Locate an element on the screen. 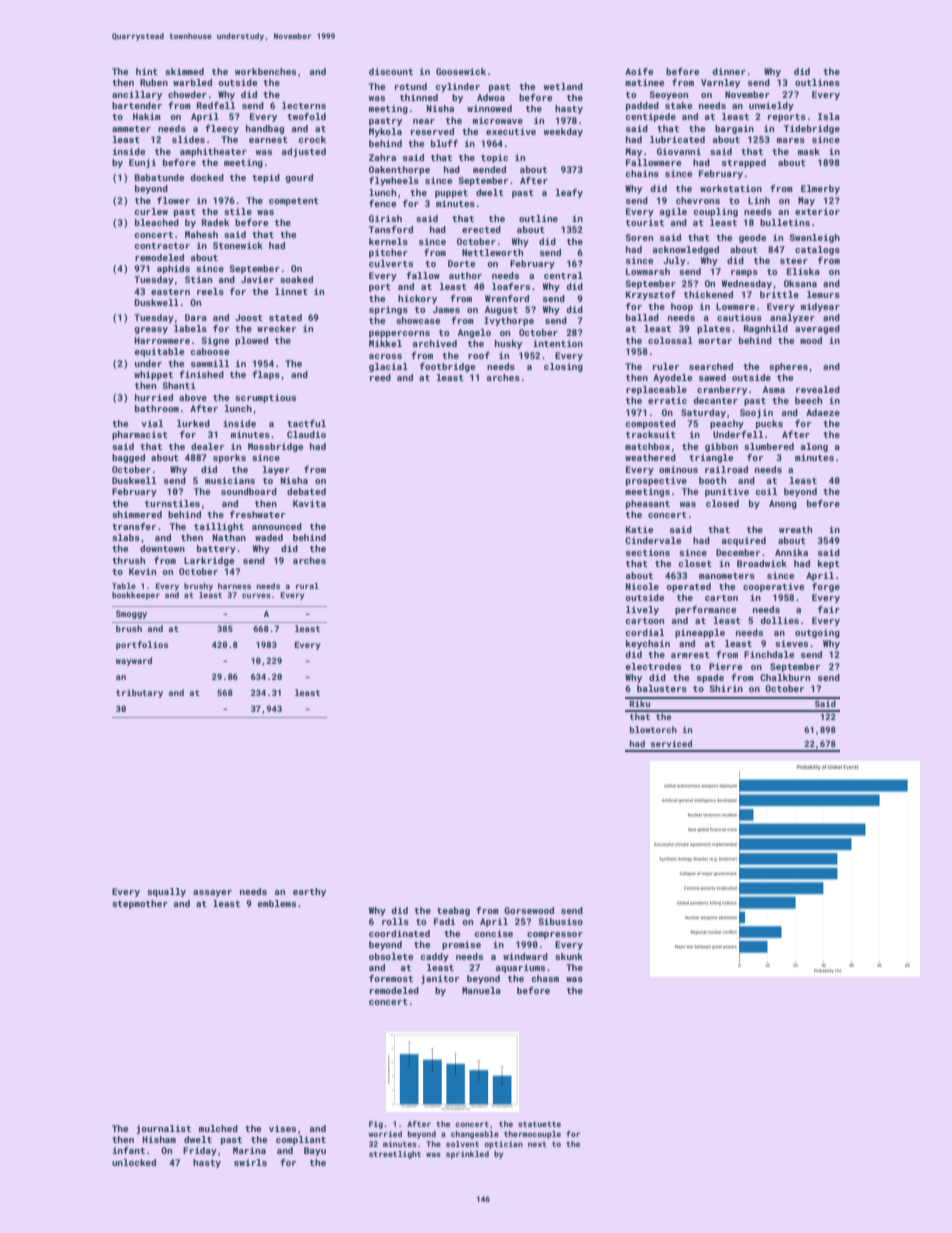  closing is located at coordinates (563, 367).
